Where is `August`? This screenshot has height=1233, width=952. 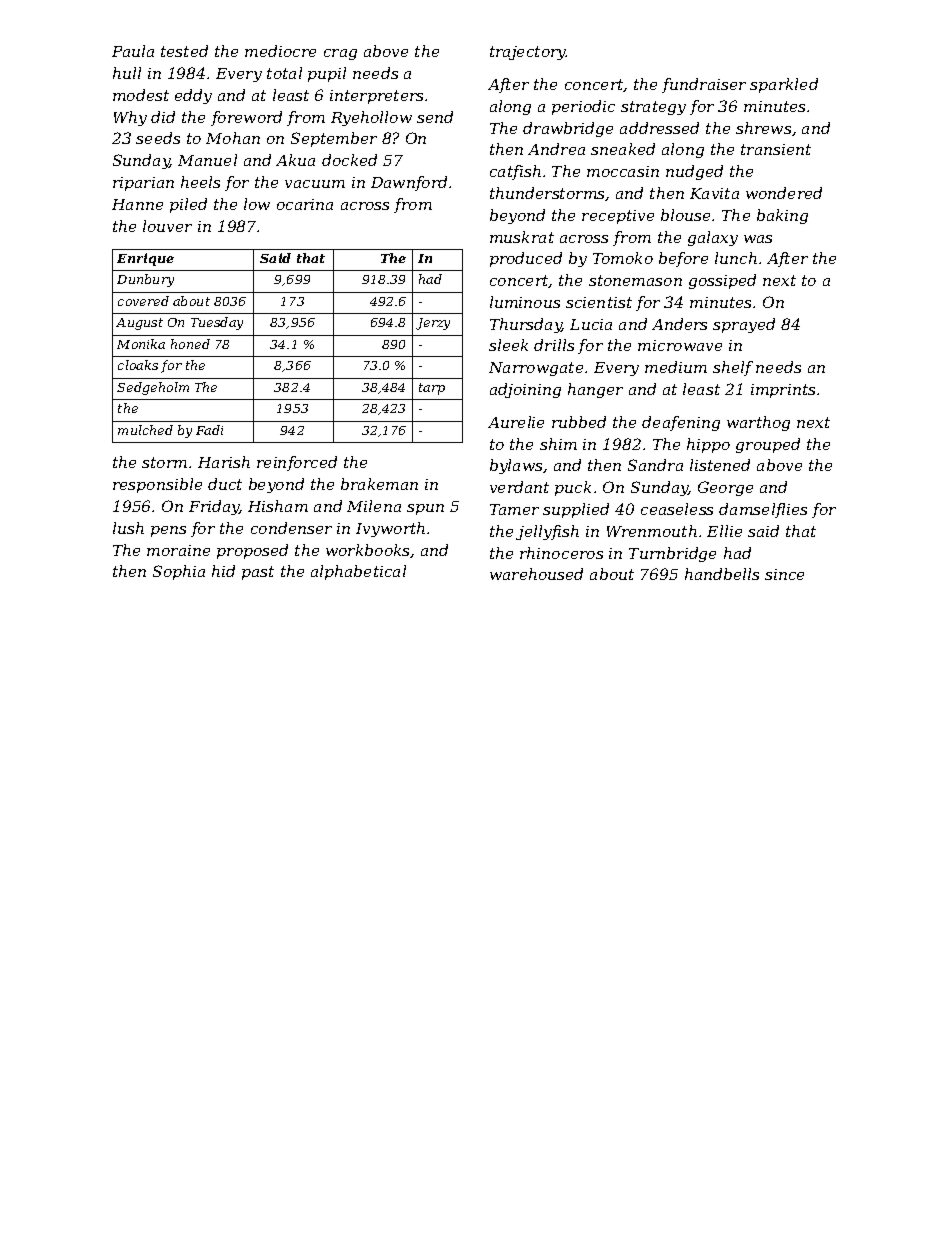
August is located at coordinates (139, 324).
